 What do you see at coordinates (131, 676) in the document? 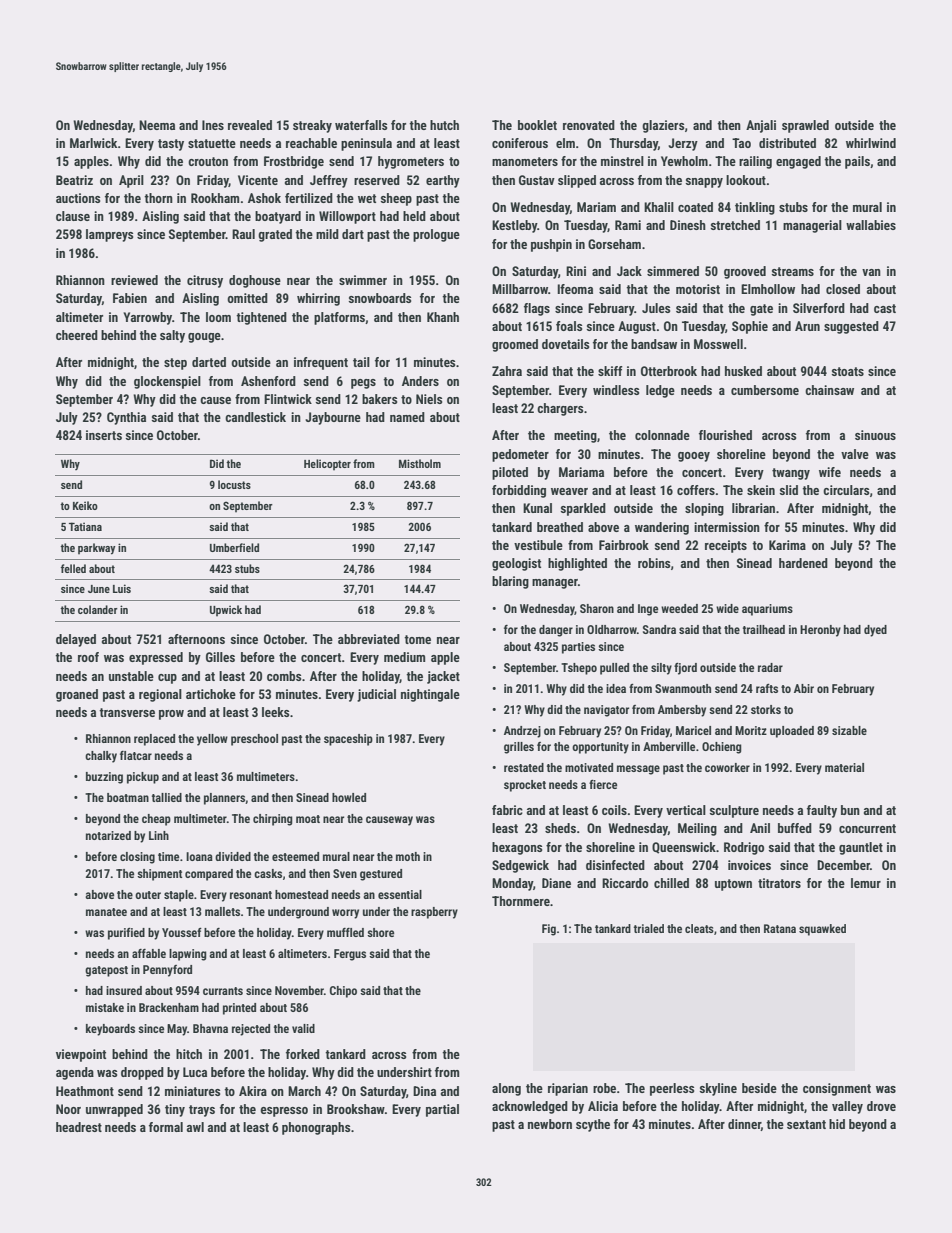
I see `unstable` at bounding box center [131, 676].
